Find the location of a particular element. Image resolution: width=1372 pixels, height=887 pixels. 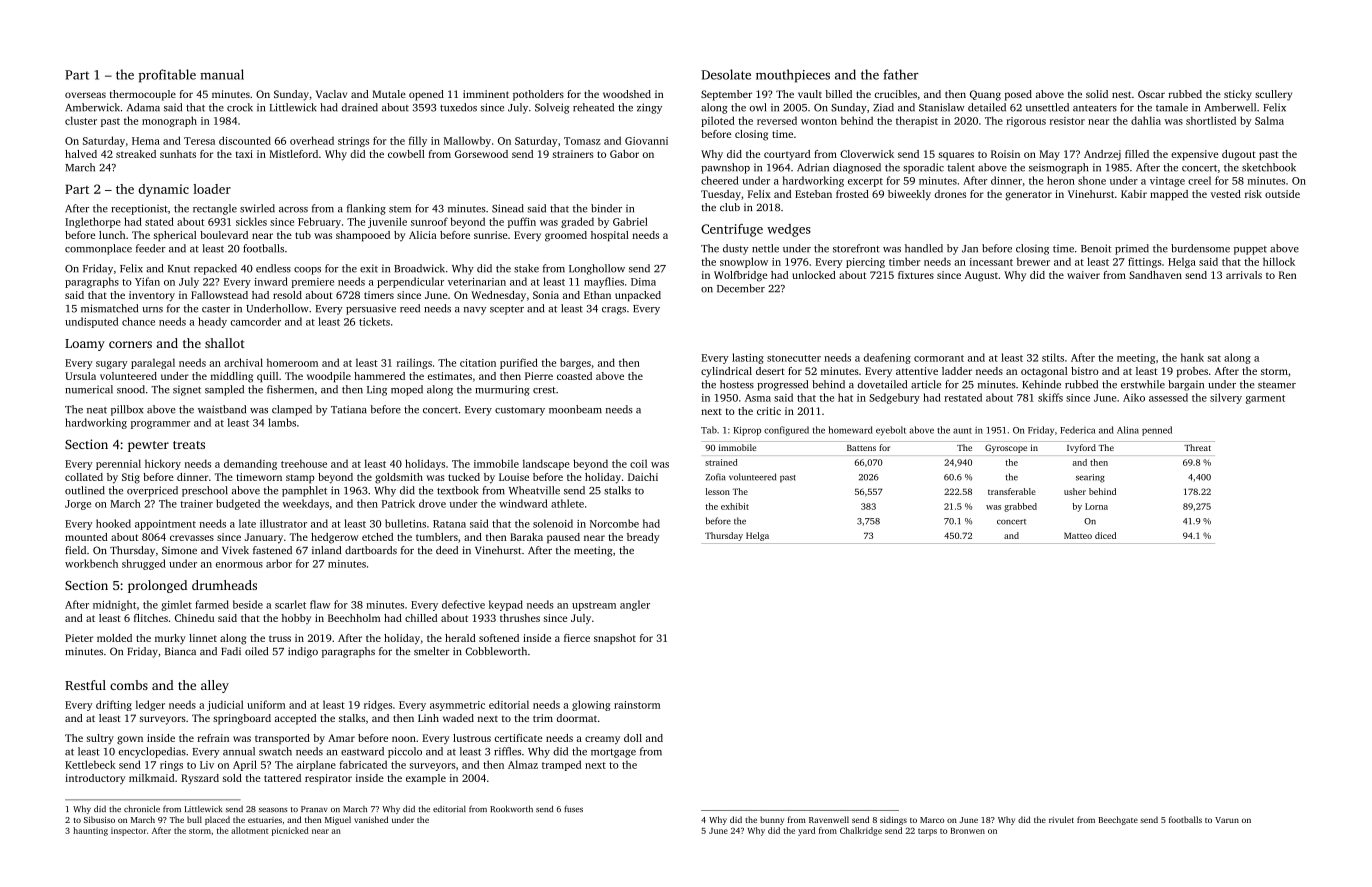

scullery is located at coordinates (1273, 95).
